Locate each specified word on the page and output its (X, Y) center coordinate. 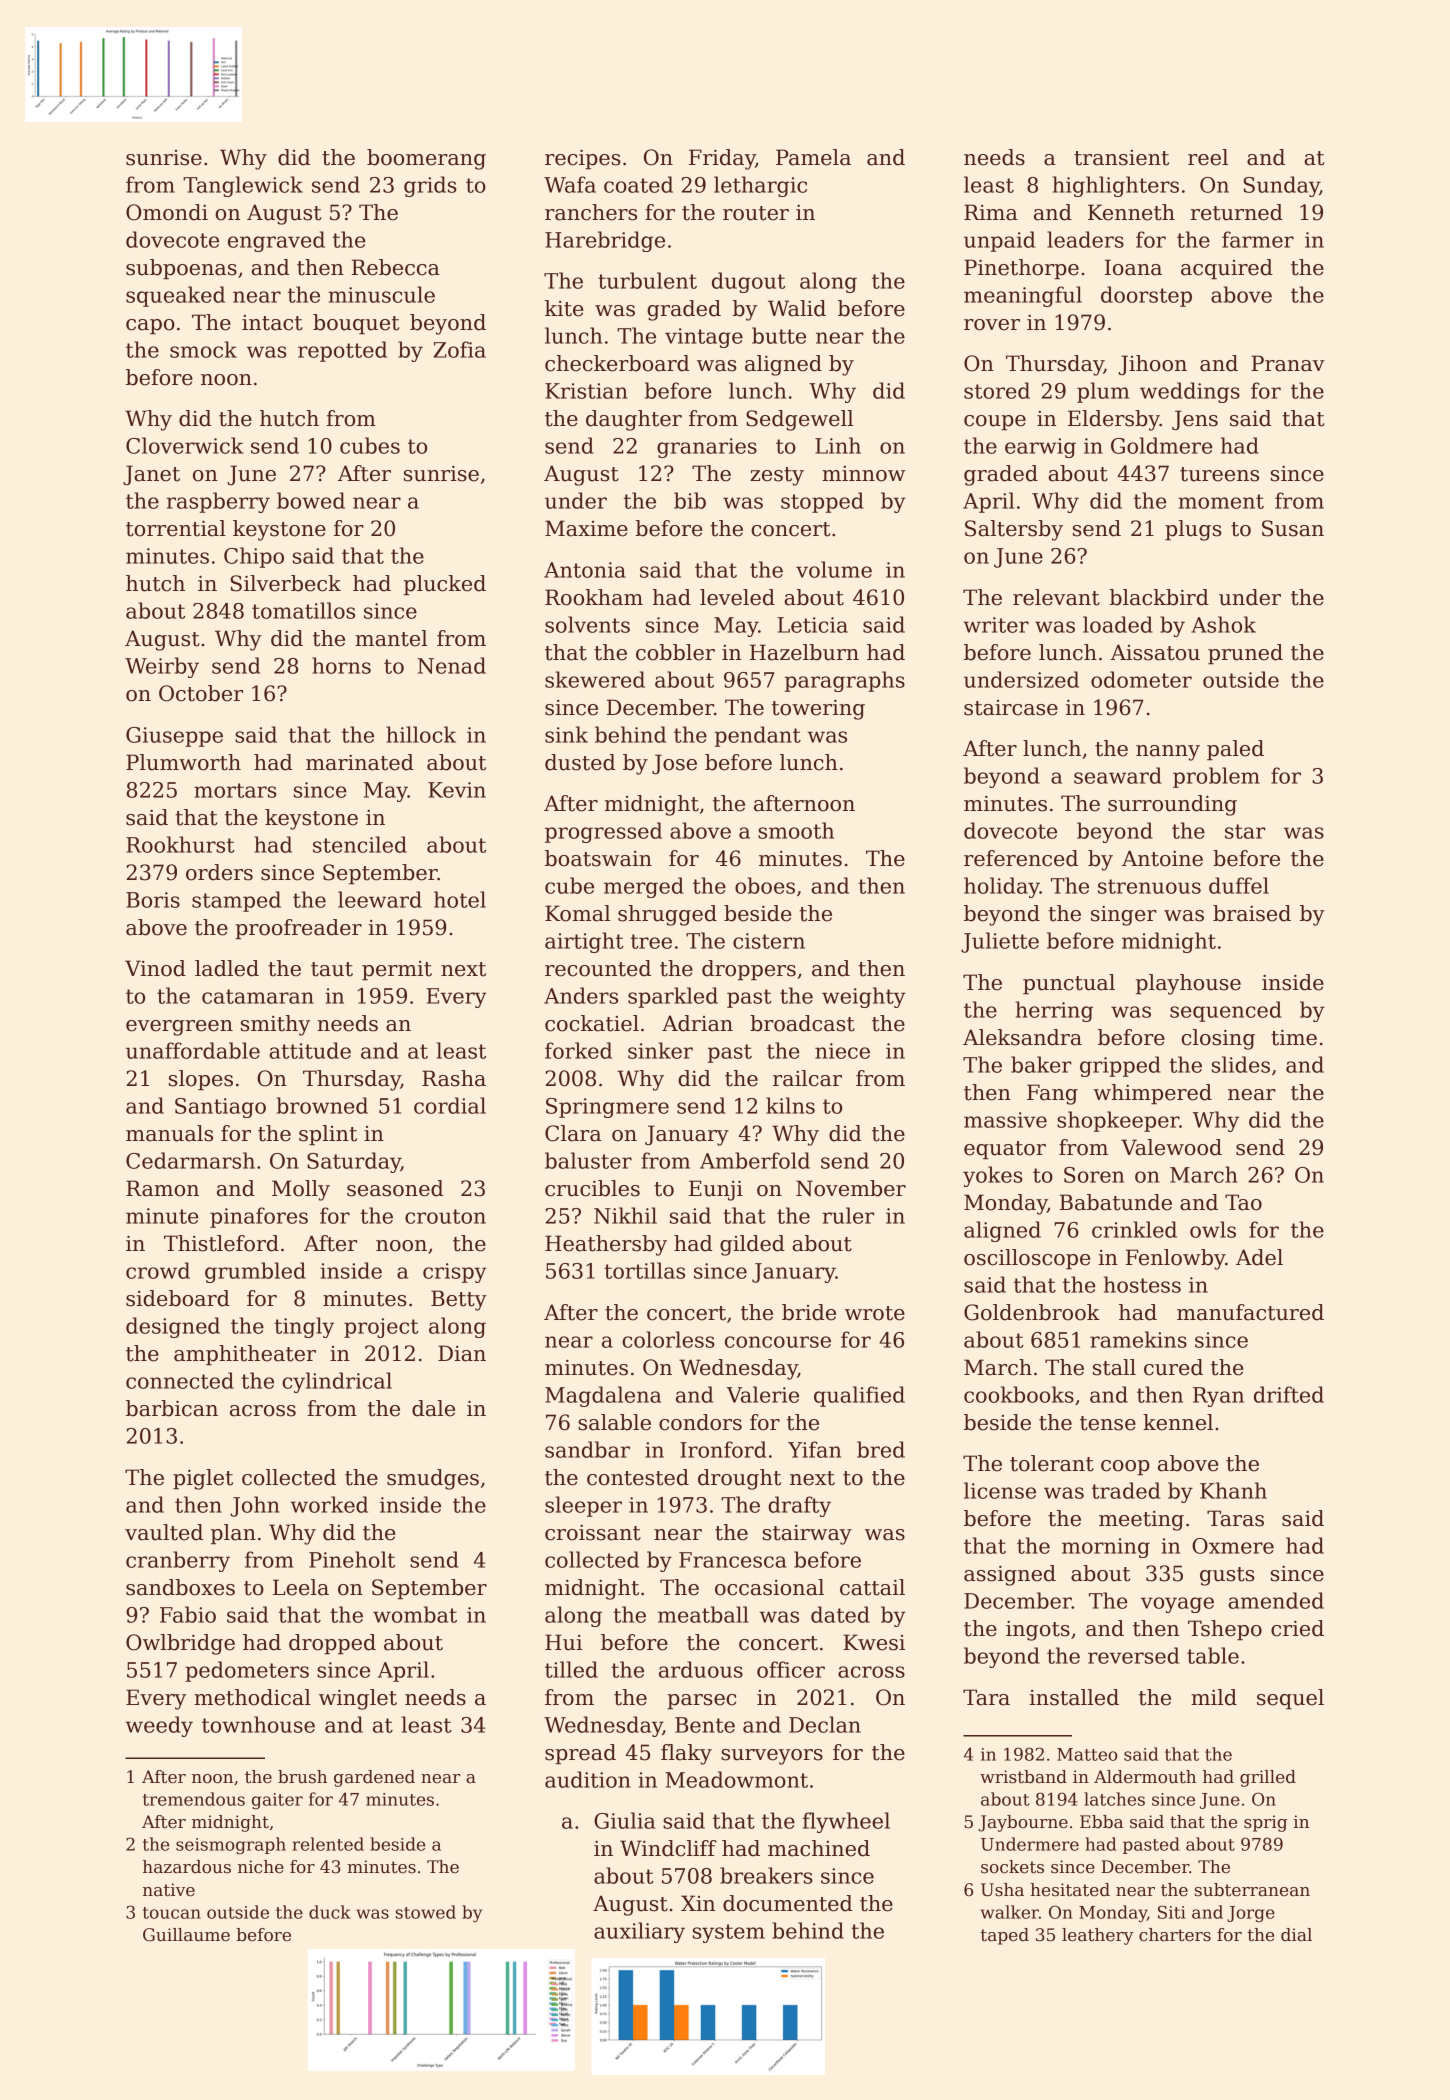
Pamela (813, 157)
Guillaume (186, 1935)
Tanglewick (243, 186)
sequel (1290, 1699)
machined (819, 1848)
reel (1208, 157)
